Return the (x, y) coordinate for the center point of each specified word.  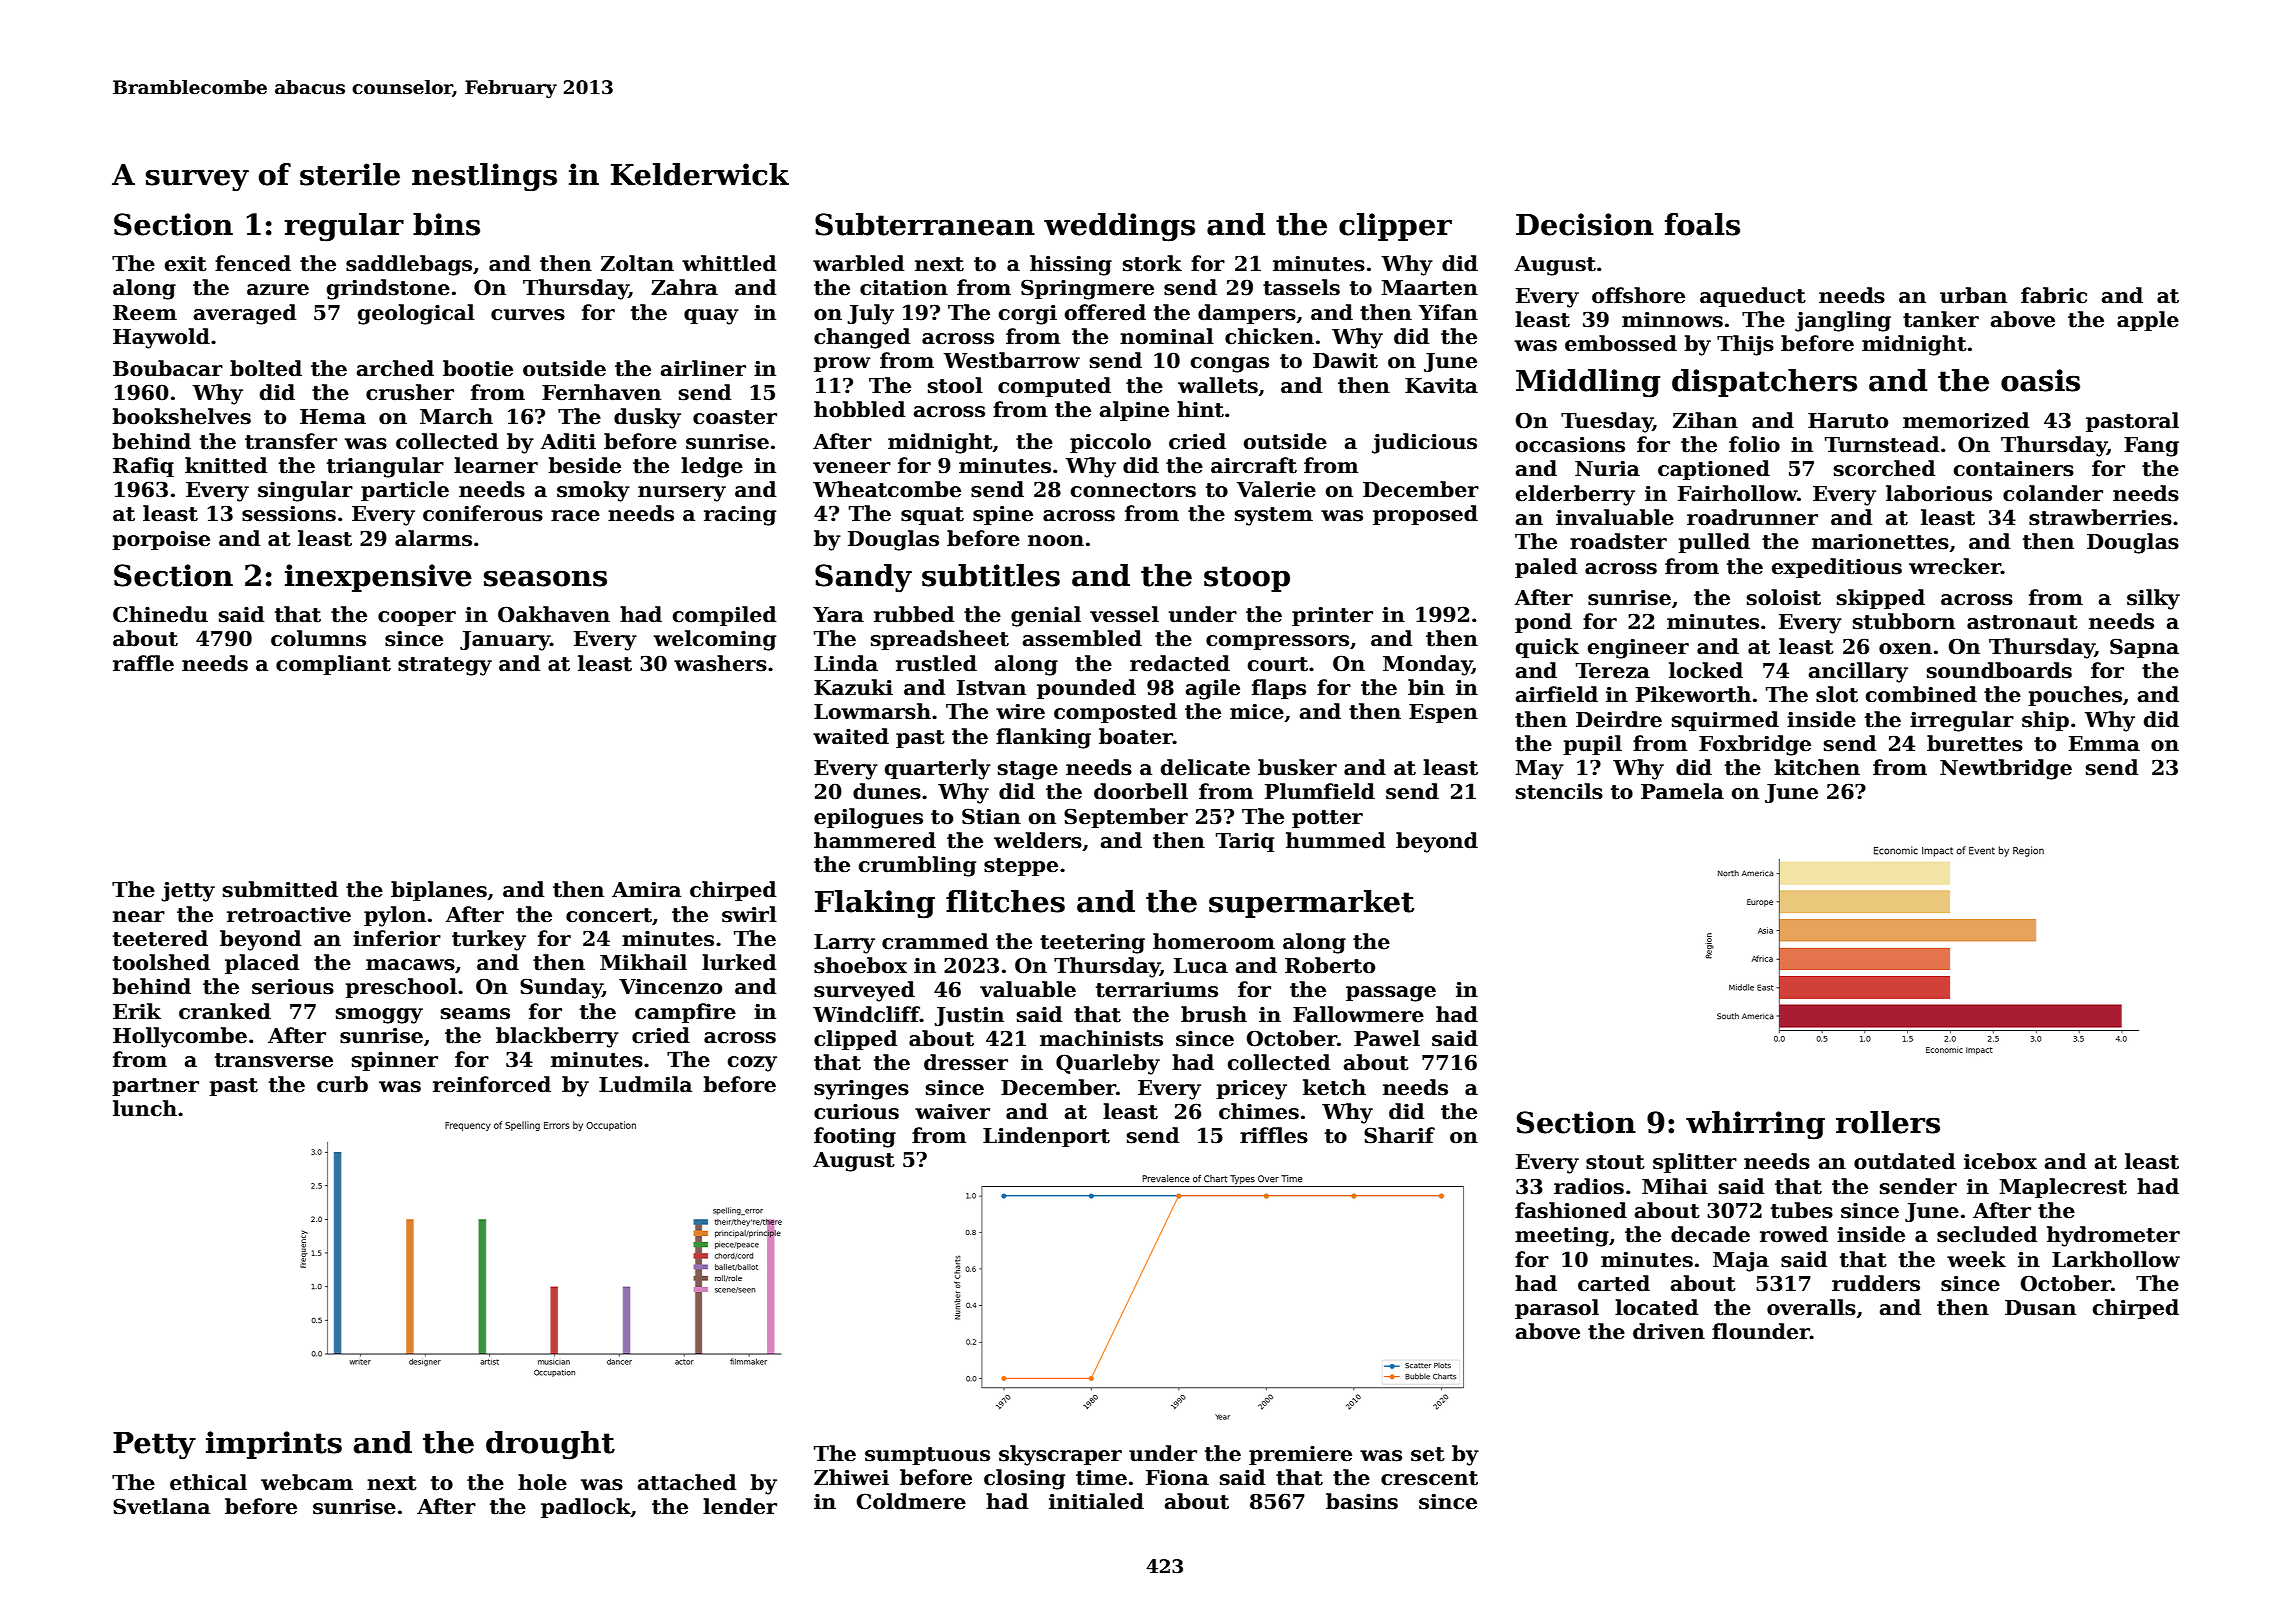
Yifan (1448, 312)
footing (855, 1137)
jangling (1843, 321)
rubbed (914, 614)
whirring (1755, 1125)
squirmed (1725, 721)
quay (711, 317)
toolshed (161, 962)
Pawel (1387, 1038)
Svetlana (161, 1506)
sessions (289, 514)
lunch (145, 1108)
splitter (1695, 1163)
